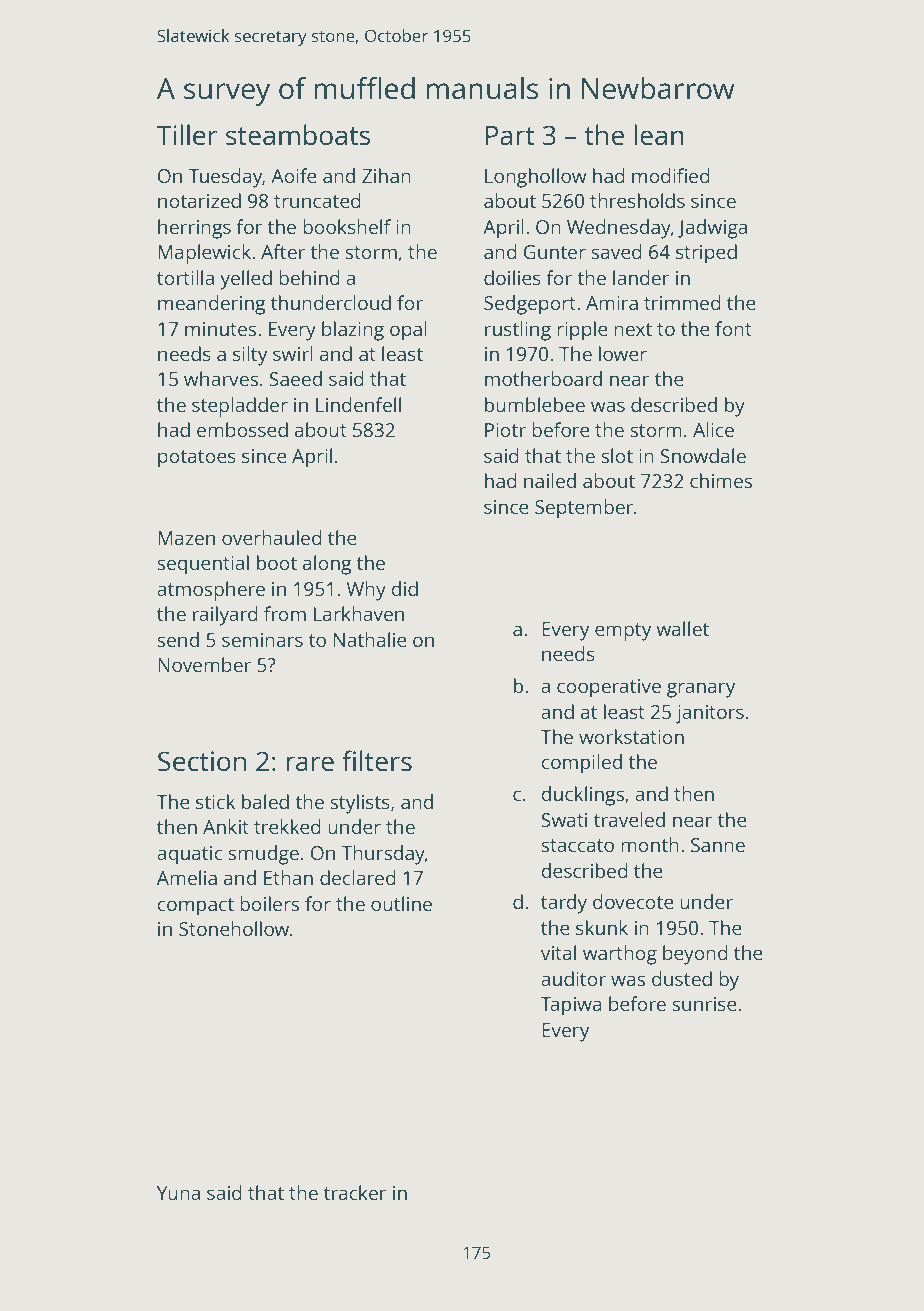 This image has width=924, height=1311. I want to click on Section, so click(202, 761).
